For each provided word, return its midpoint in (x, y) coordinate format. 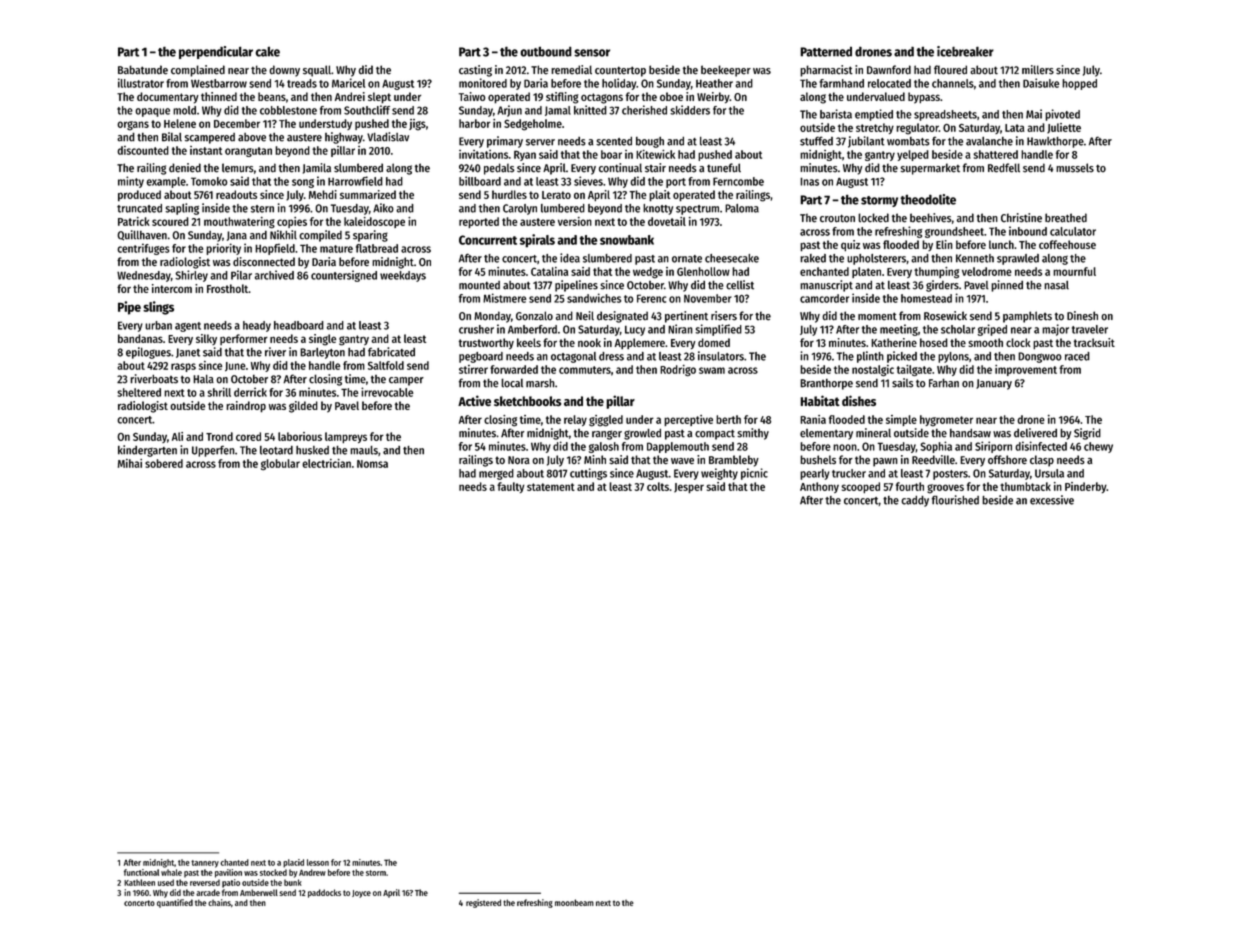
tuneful (724, 168)
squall (317, 71)
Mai (1034, 114)
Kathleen (139, 882)
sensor (592, 53)
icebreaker (965, 51)
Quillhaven (142, 235)
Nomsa (372, 464)
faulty (510, 487)
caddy (915, 501)
